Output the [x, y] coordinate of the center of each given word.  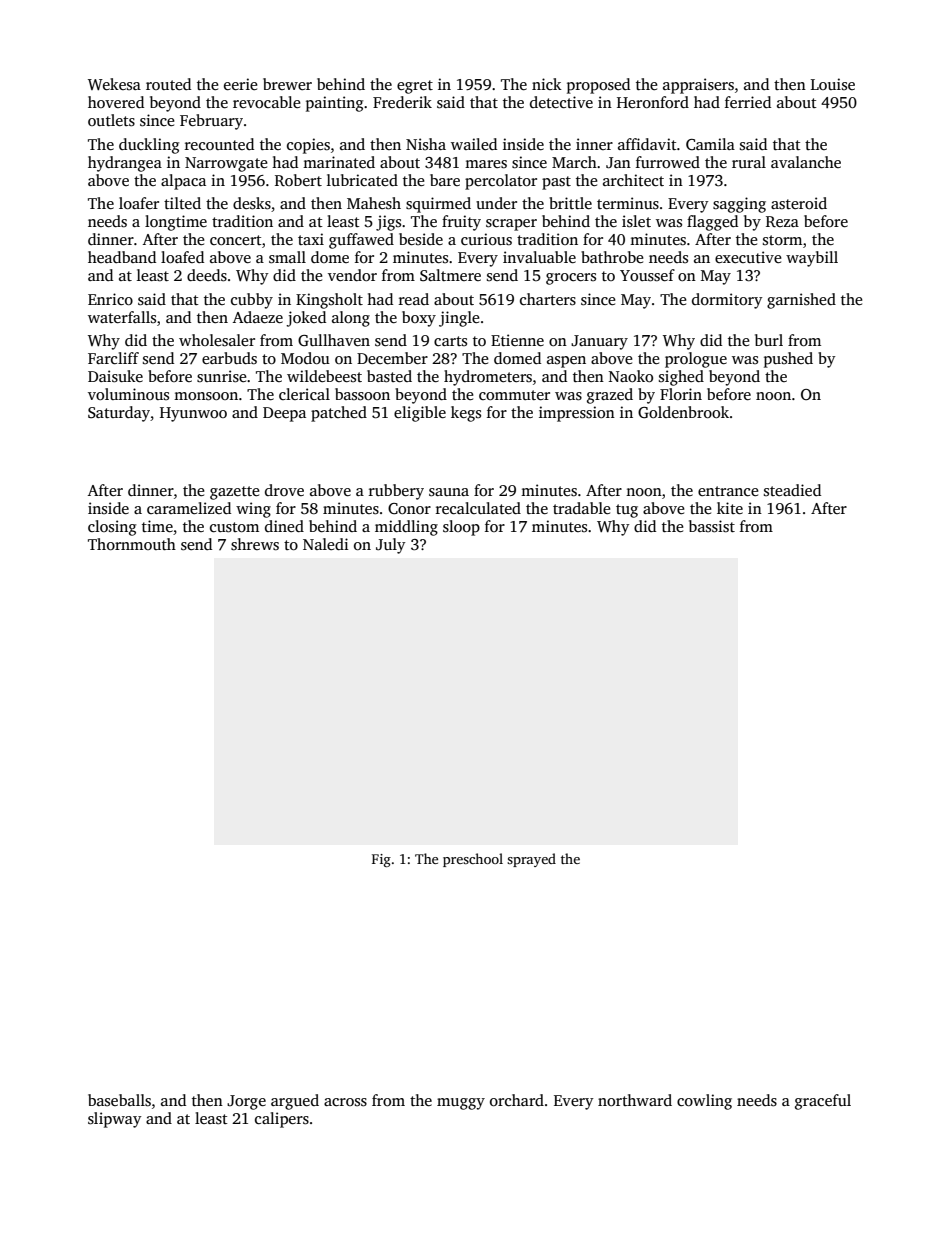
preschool [473, 860]
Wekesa [114, 84]
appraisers [698, 86]
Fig [381, 860]
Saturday [119, 414]
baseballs [119, 1100]
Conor [409, 509]
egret [415, 87]
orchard [517, 1100]
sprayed [531, 860]
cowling [704, 1102]
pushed [788, 360]
